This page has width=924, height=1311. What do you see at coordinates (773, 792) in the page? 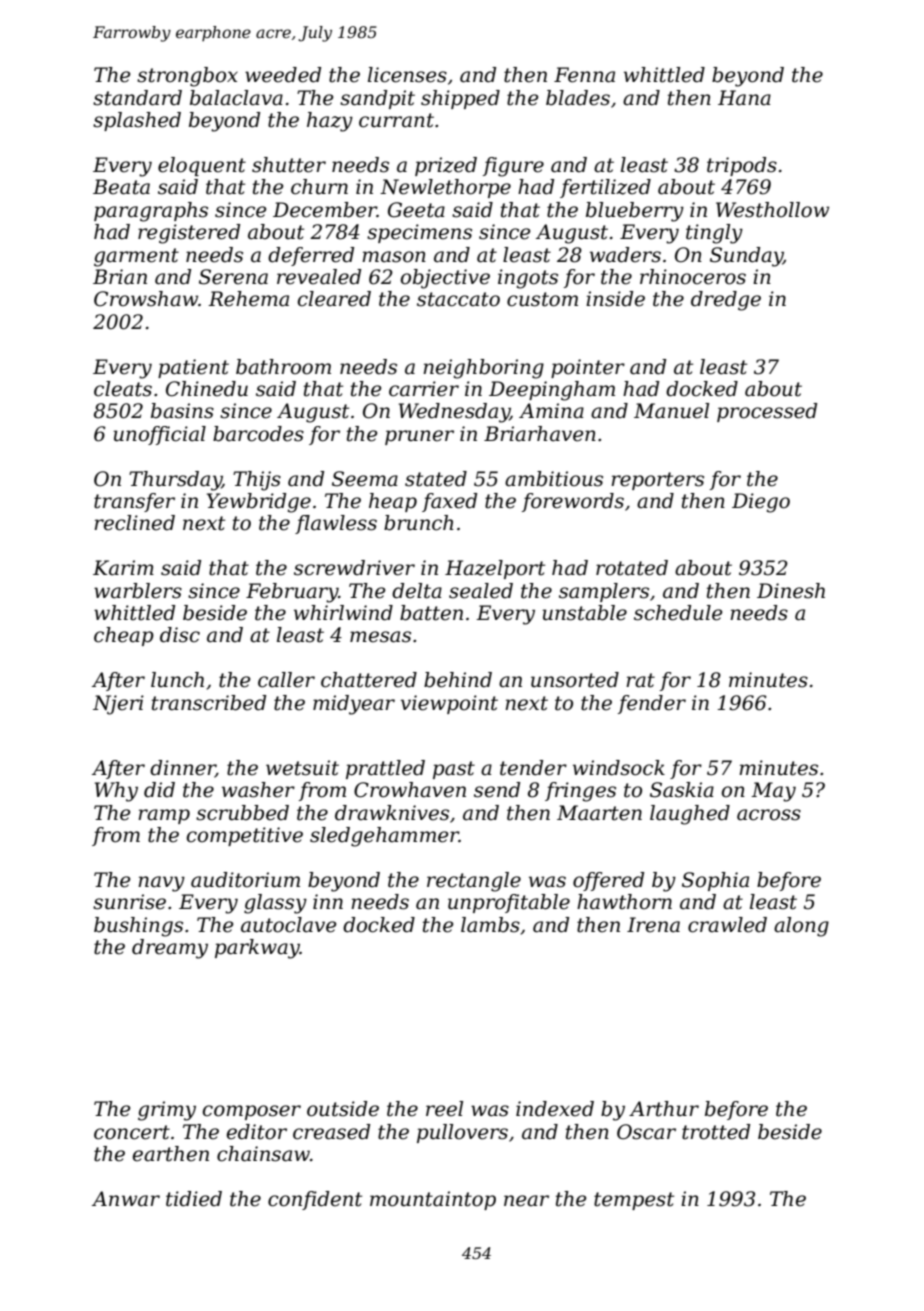
I see `May` at bounding box center [773, 792].
